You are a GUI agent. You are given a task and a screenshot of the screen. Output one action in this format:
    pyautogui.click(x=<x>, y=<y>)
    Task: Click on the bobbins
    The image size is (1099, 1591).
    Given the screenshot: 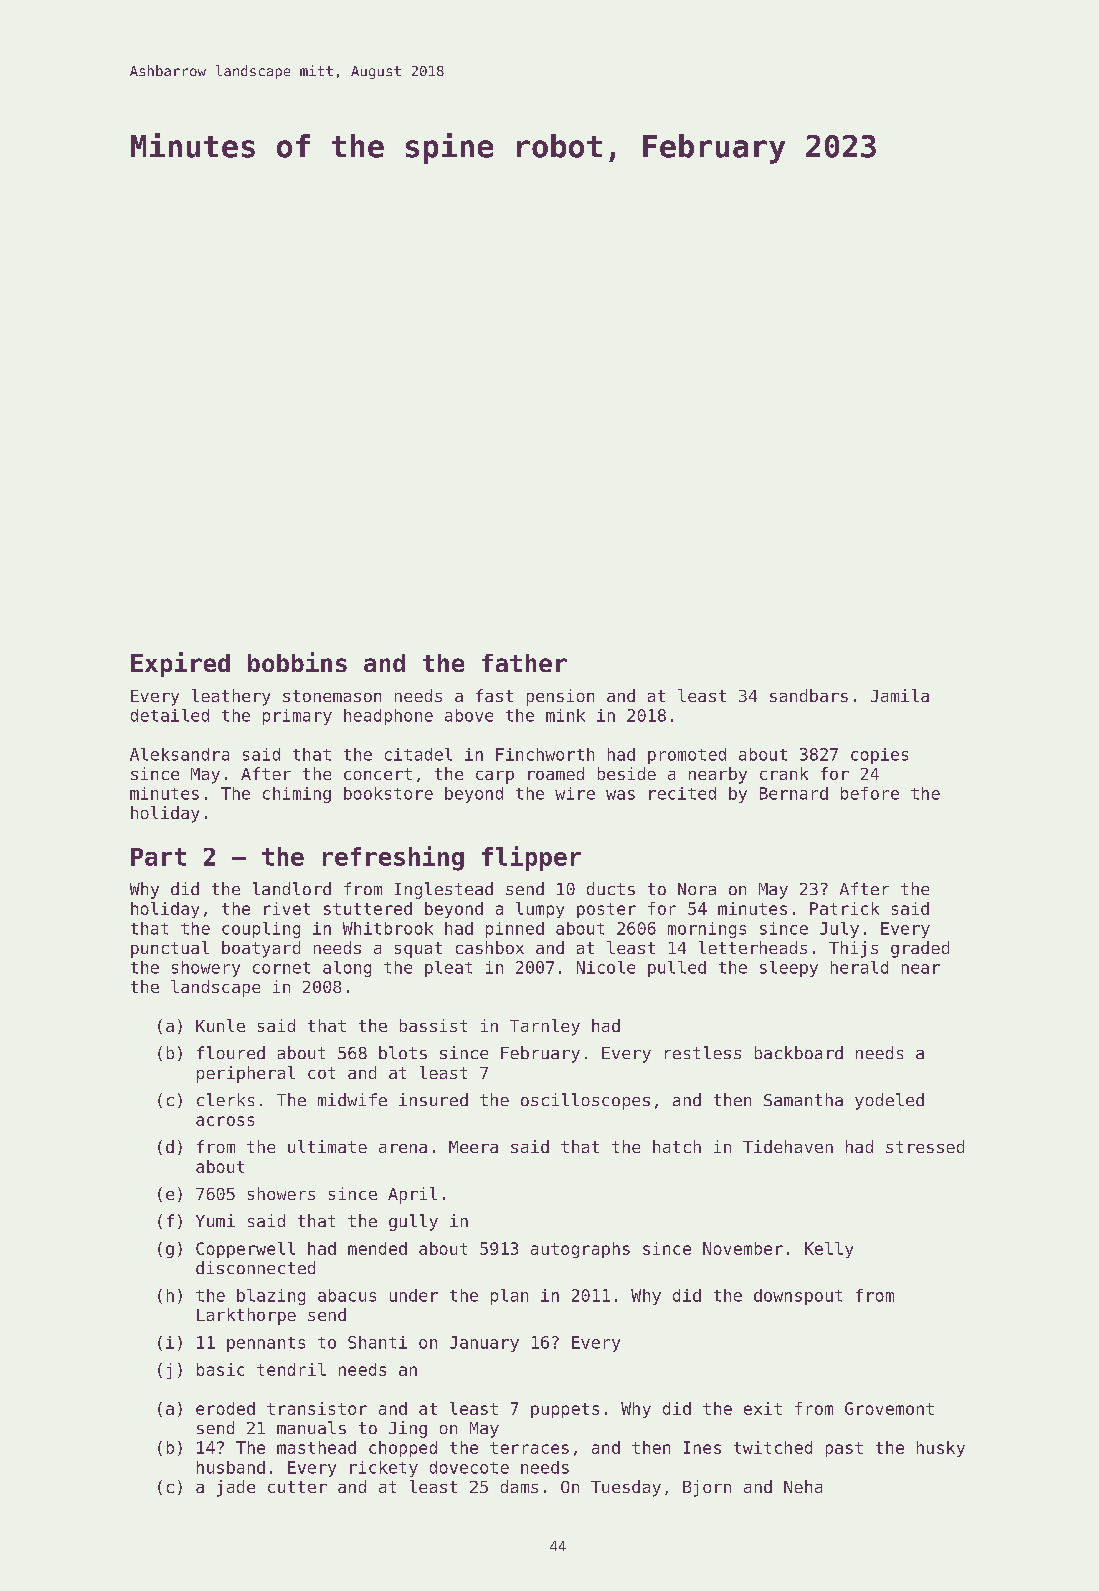 What is the action you would take?
    pyautogui.click(x=297, y=662)
